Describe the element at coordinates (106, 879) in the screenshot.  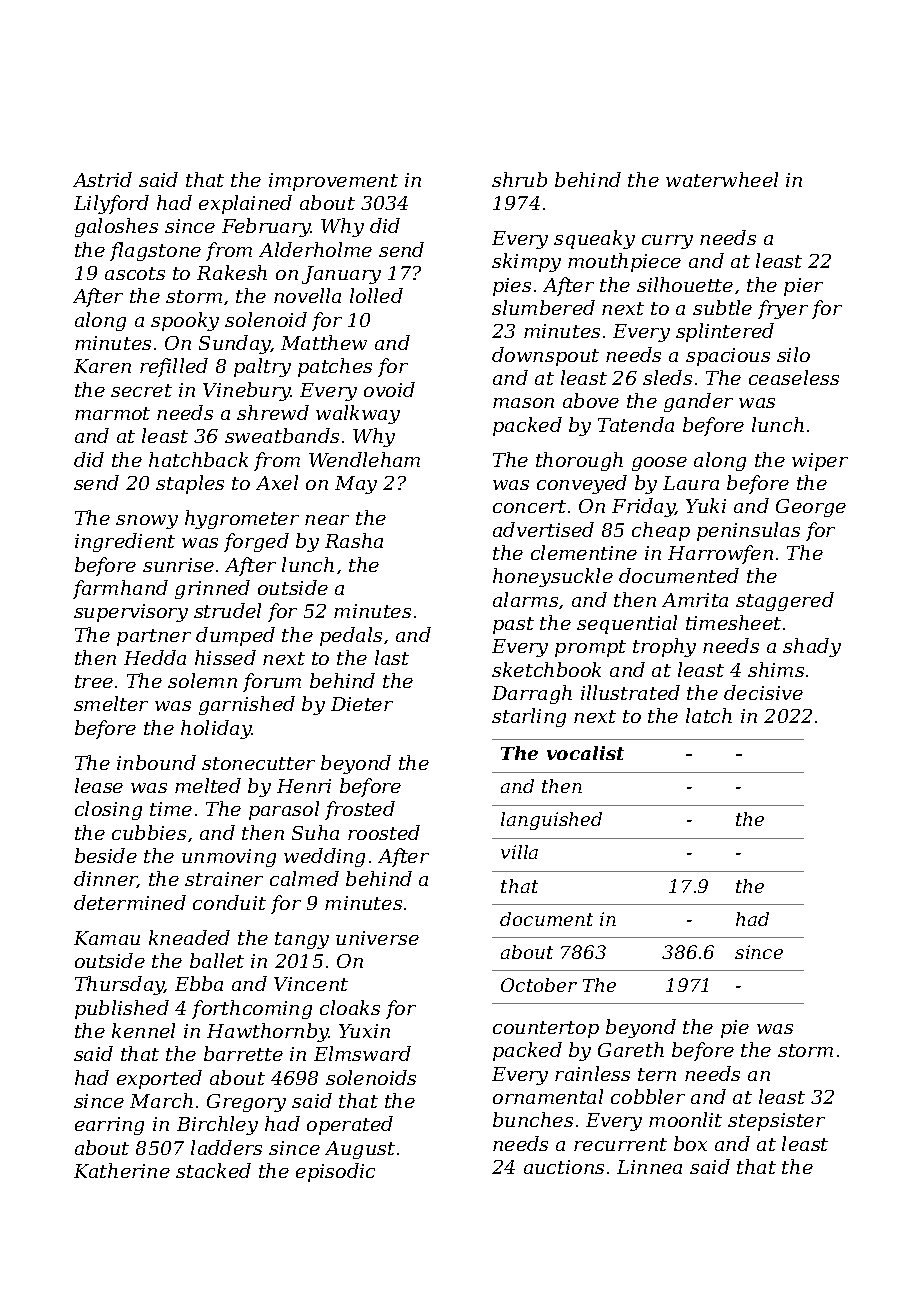
I see `dinner` at that location.
